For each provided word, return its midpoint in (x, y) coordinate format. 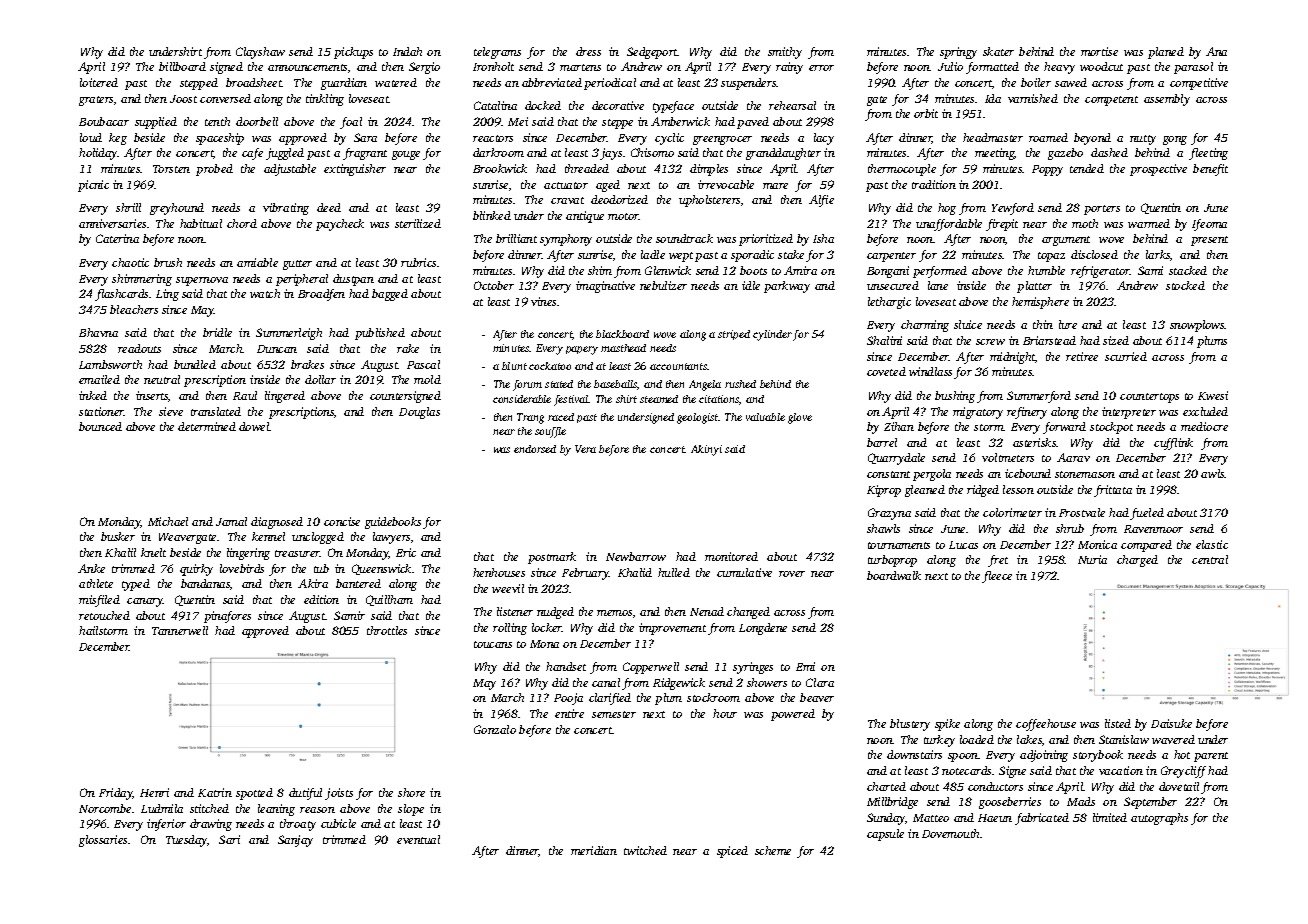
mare (775, 186)
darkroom (498, 152)
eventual (418, 839)
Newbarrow (636, 556)
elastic (1212, 544)
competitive (1199, 84)
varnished (1033, 98)
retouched (104, 615)
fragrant (365, 154)
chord (242, 223)
